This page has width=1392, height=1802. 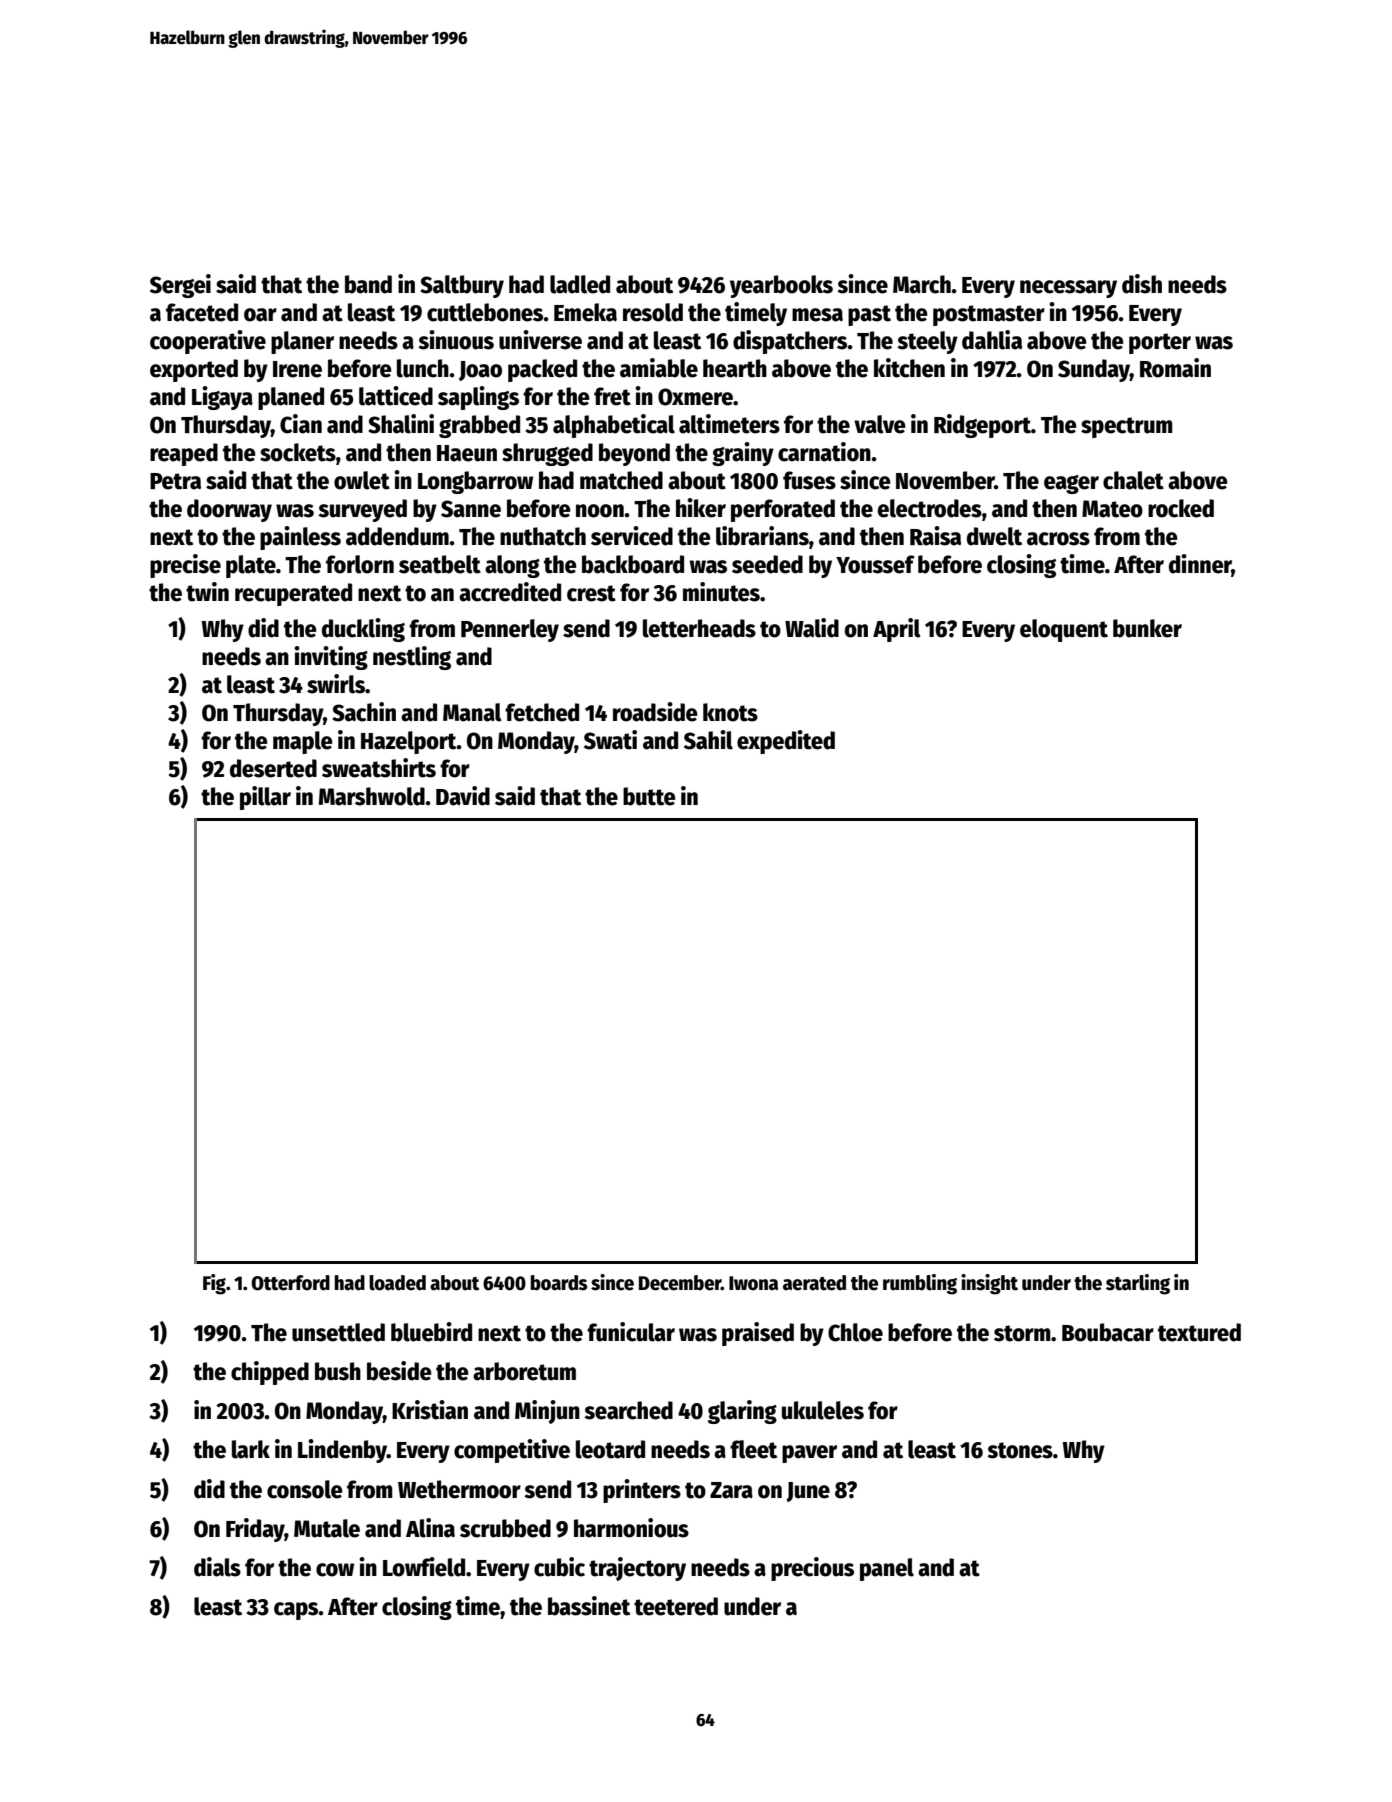 I want to click on Fig, so click(x=214, y=1284).
